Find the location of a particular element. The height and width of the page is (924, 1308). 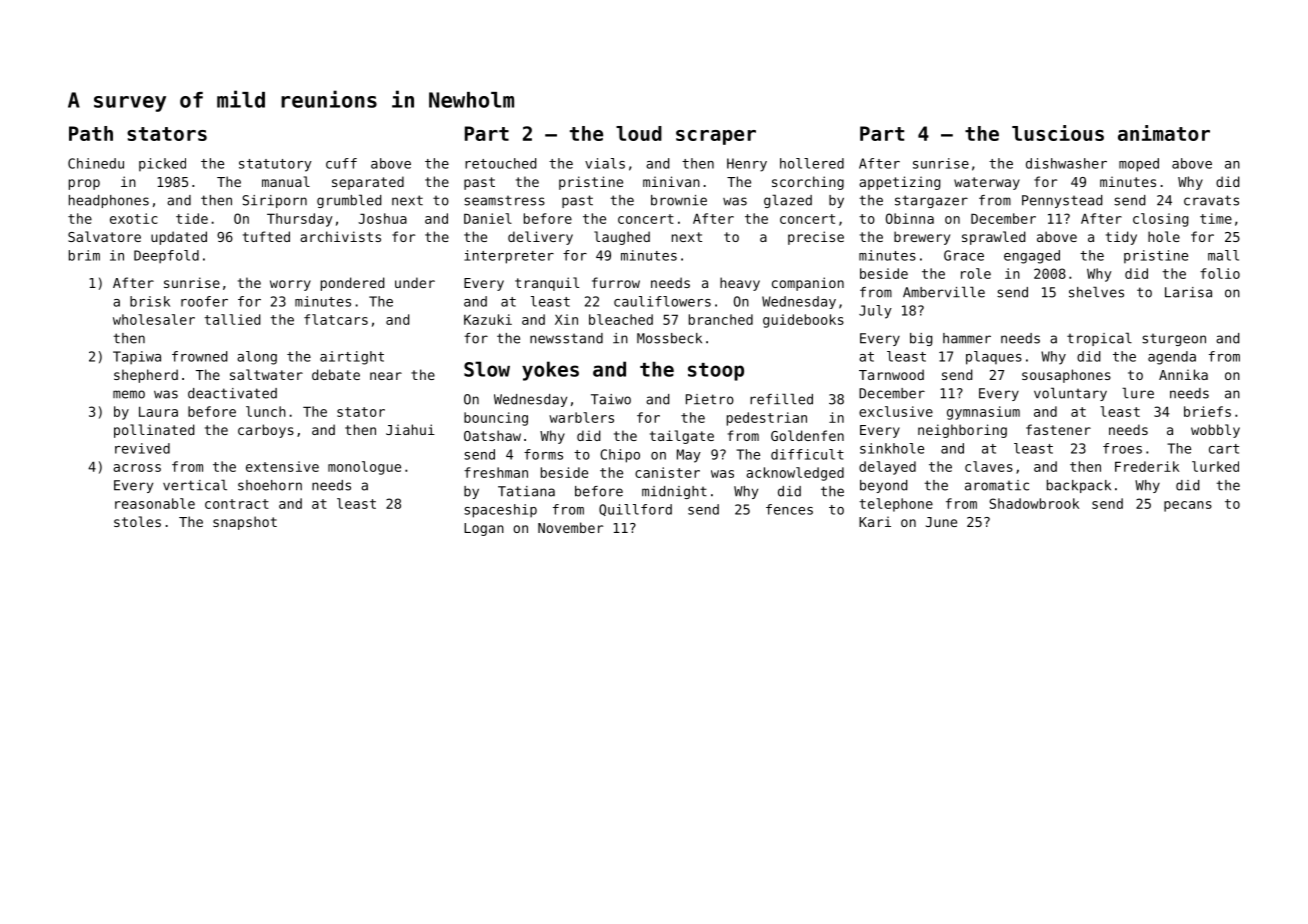

refilled is located at coordinates (781, 399).
